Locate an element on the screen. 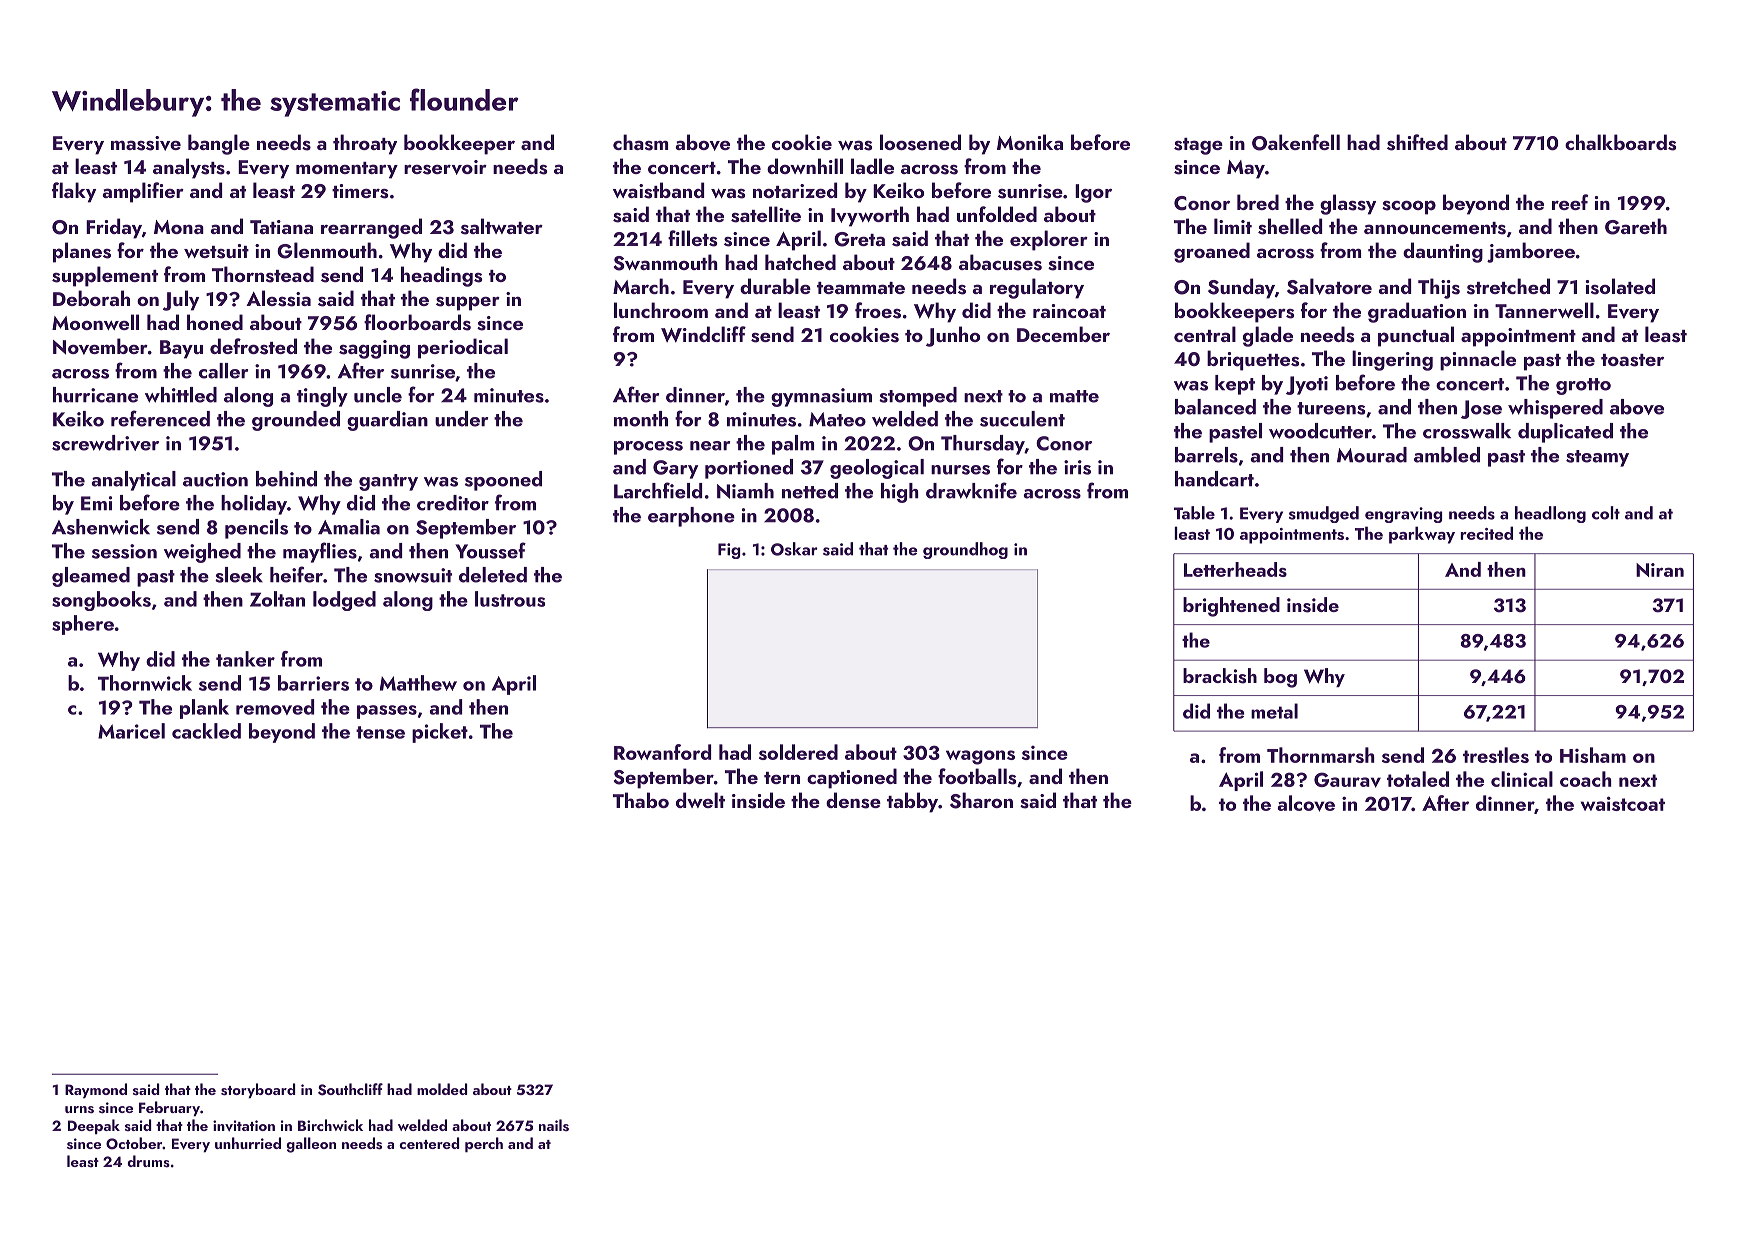 The width and height of the screenshot is (1745, 1234). Southcliff is located at coordinates (350, 1089).
